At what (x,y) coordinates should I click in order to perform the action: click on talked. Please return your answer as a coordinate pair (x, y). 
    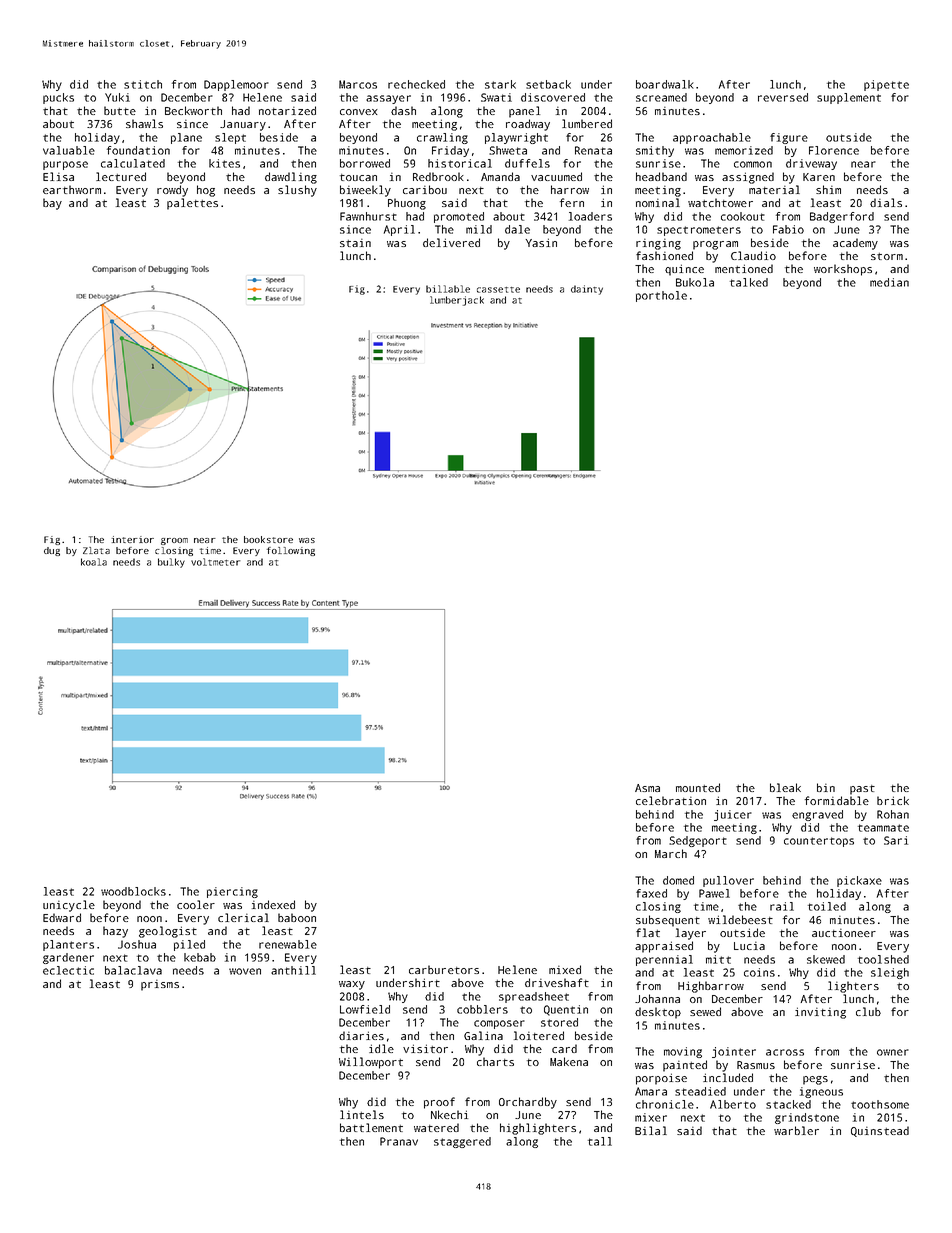
    Looking at the image, I should click on (749, 282).
